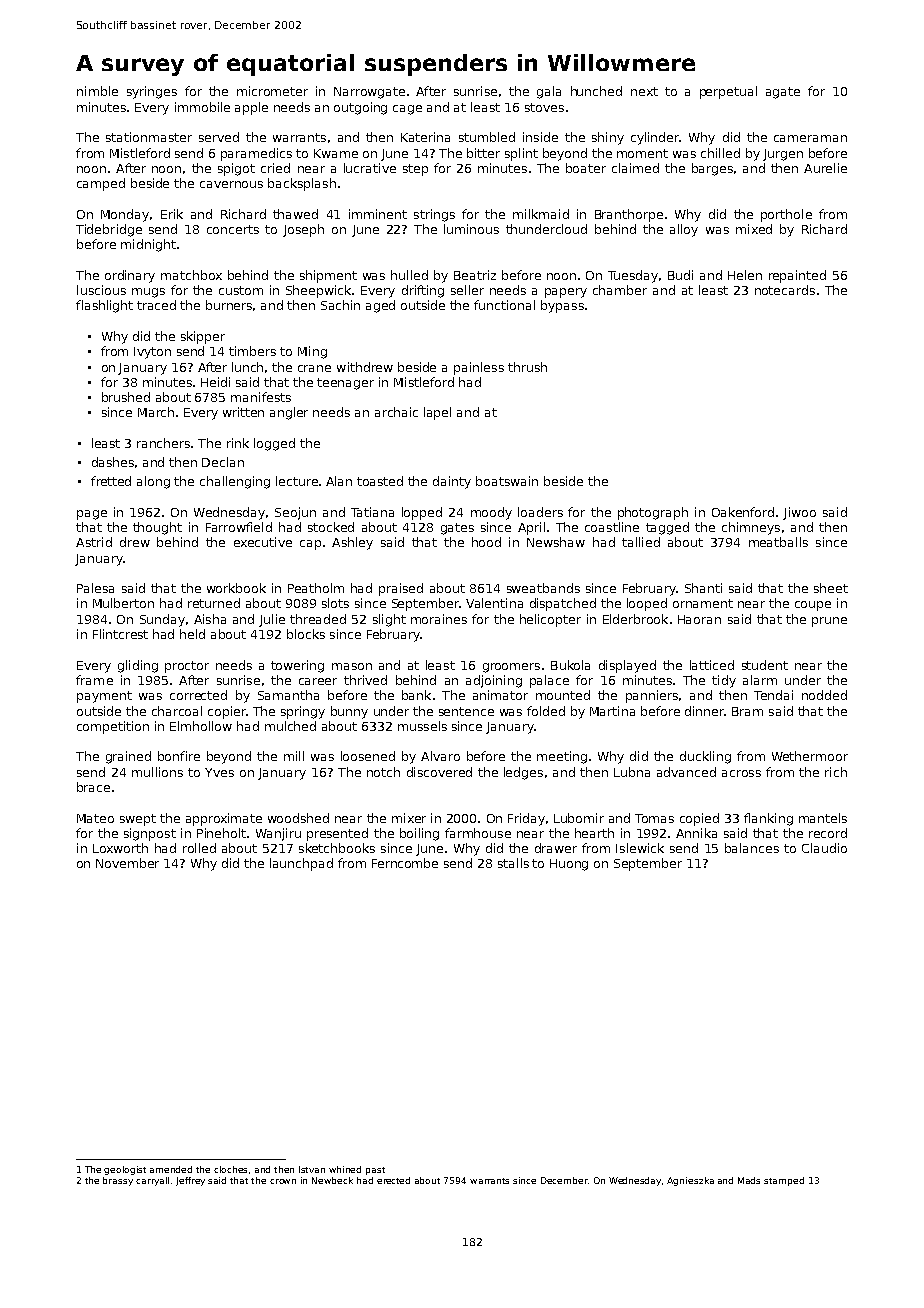 The image size is (924, 1308). I want to click on cloches, so click(230, 1169).
